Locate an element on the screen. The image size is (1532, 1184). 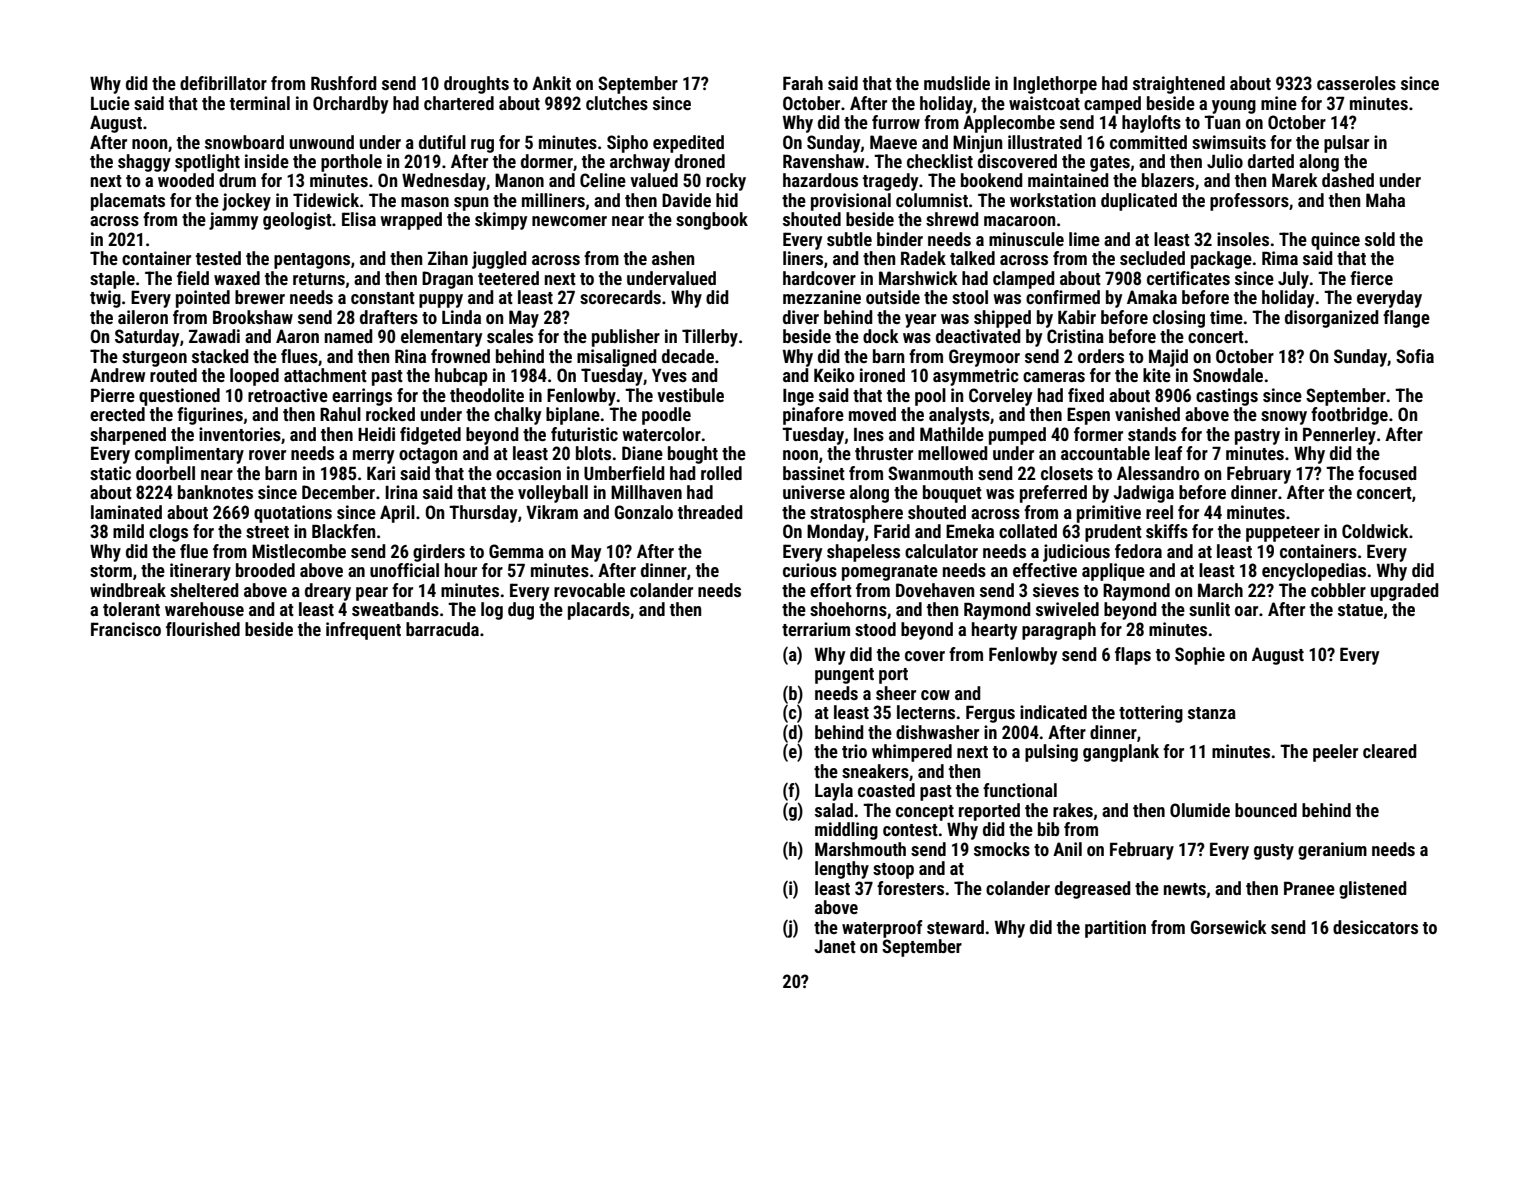
defibrillator is located at coordinates (223, 83).
